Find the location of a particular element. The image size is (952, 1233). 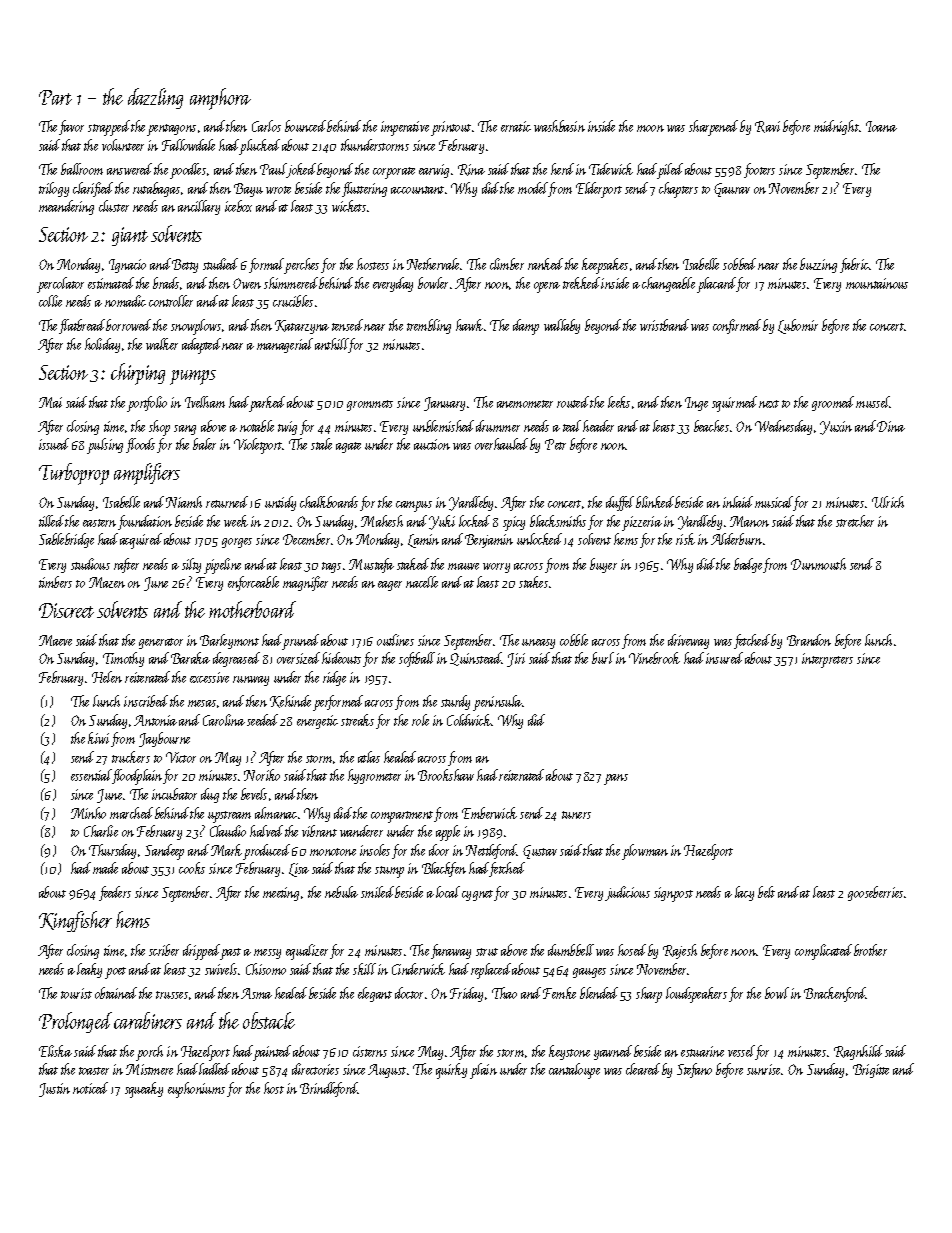

interpreters is located at coordinates (827, 660).
